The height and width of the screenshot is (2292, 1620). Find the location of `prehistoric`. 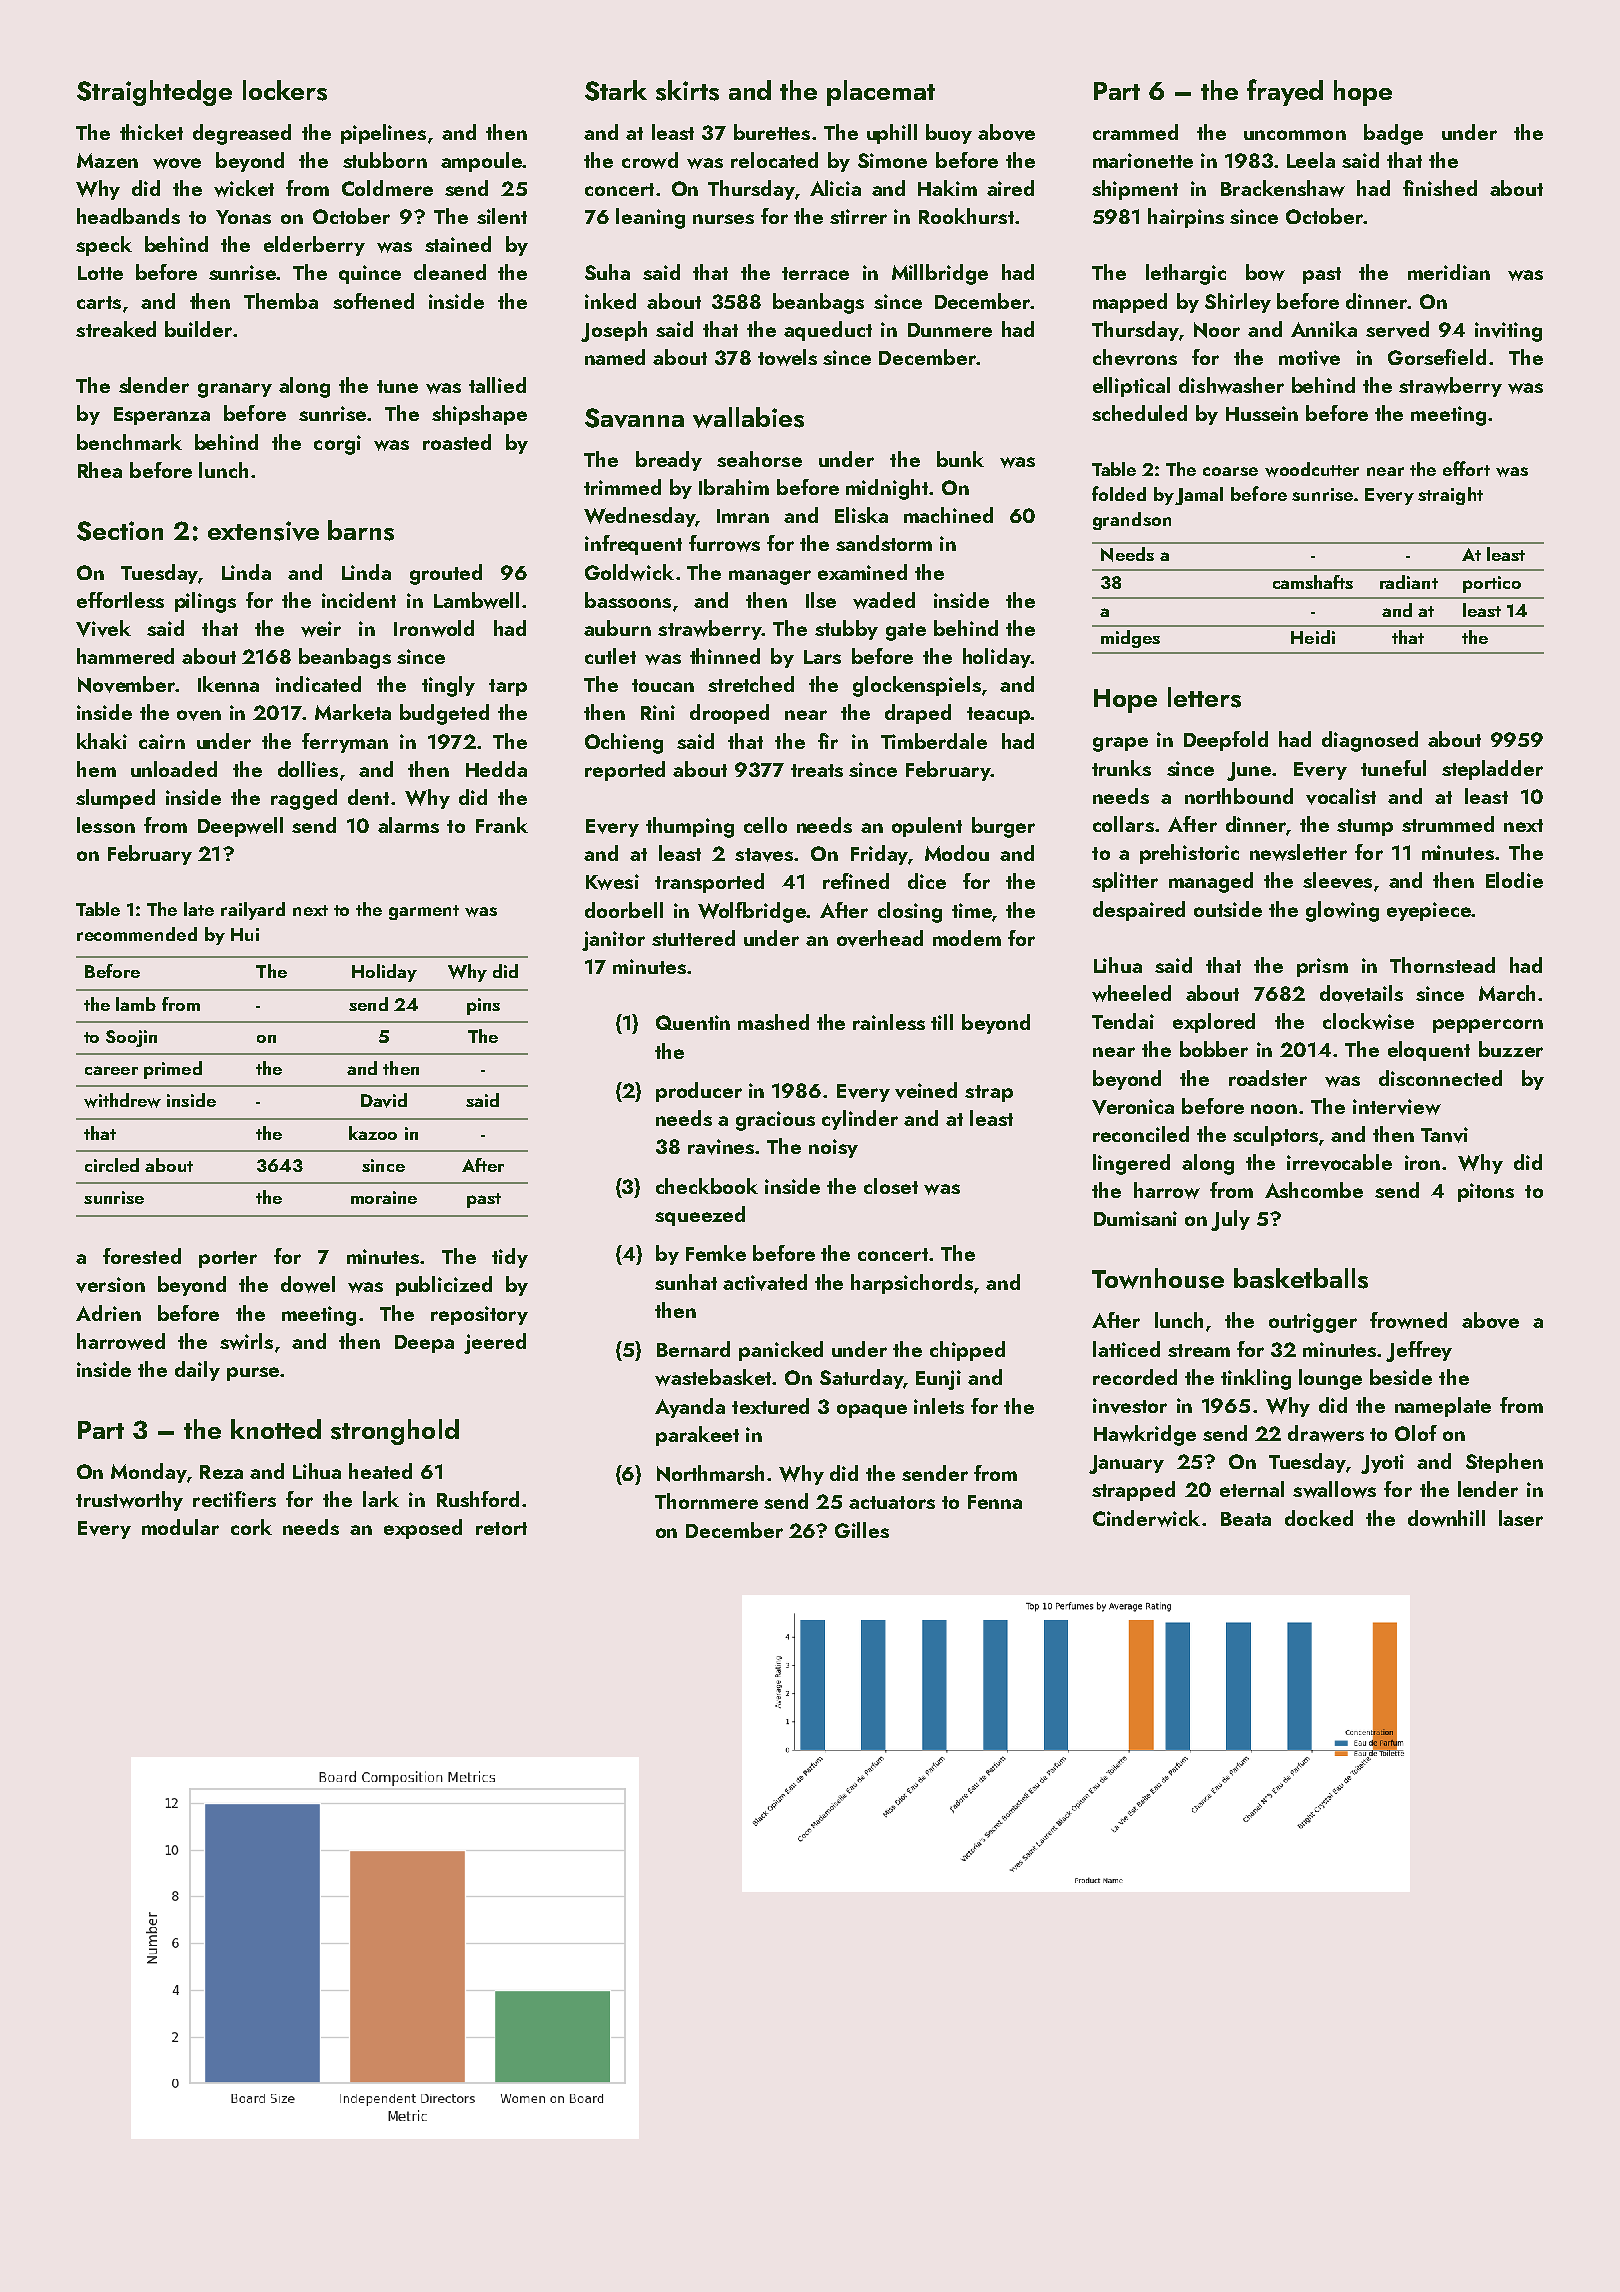

prehistoric is located at coordinates (1189, 854).
